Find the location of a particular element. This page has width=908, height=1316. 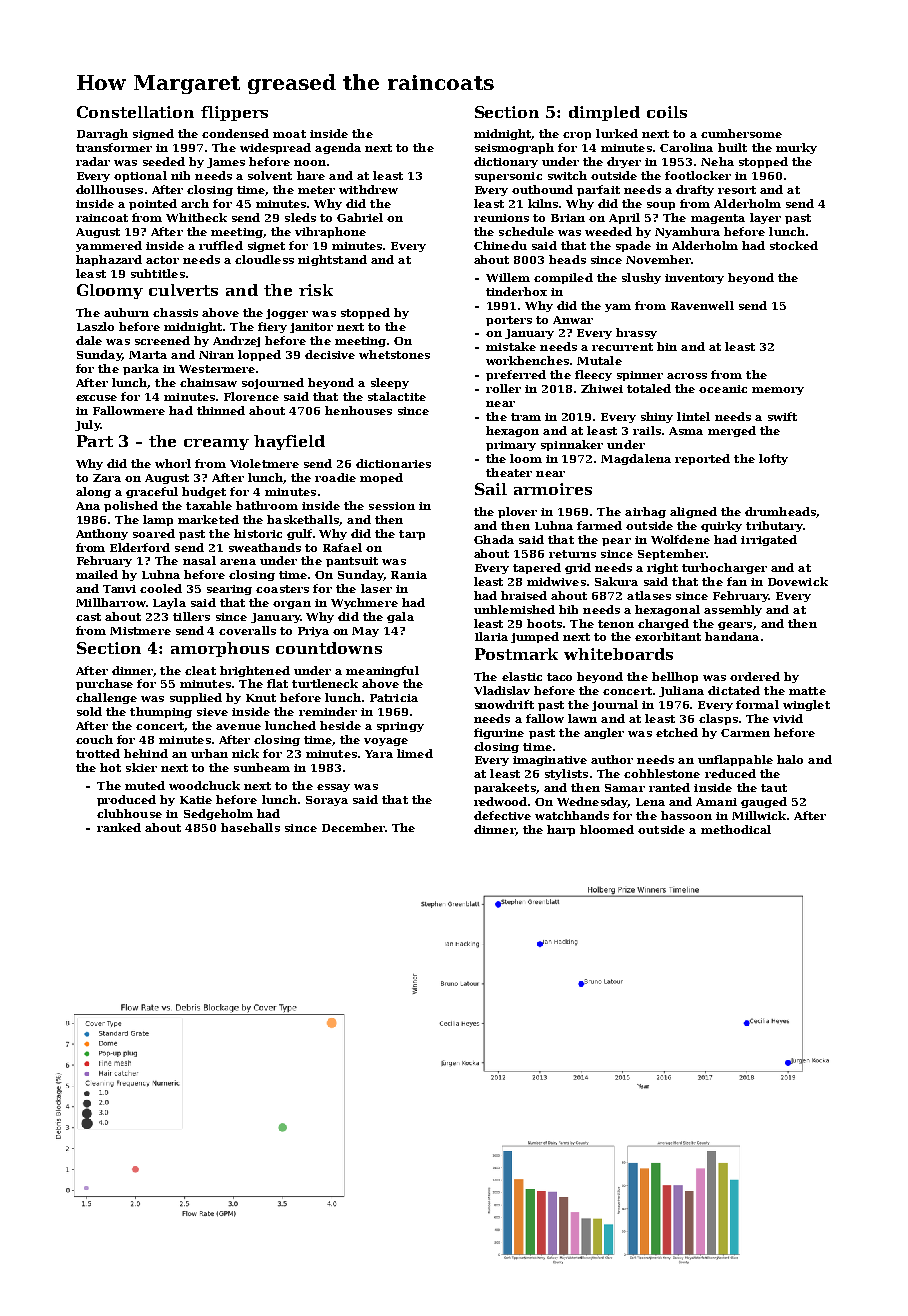

flippers is located at coordinates (234, 113).
